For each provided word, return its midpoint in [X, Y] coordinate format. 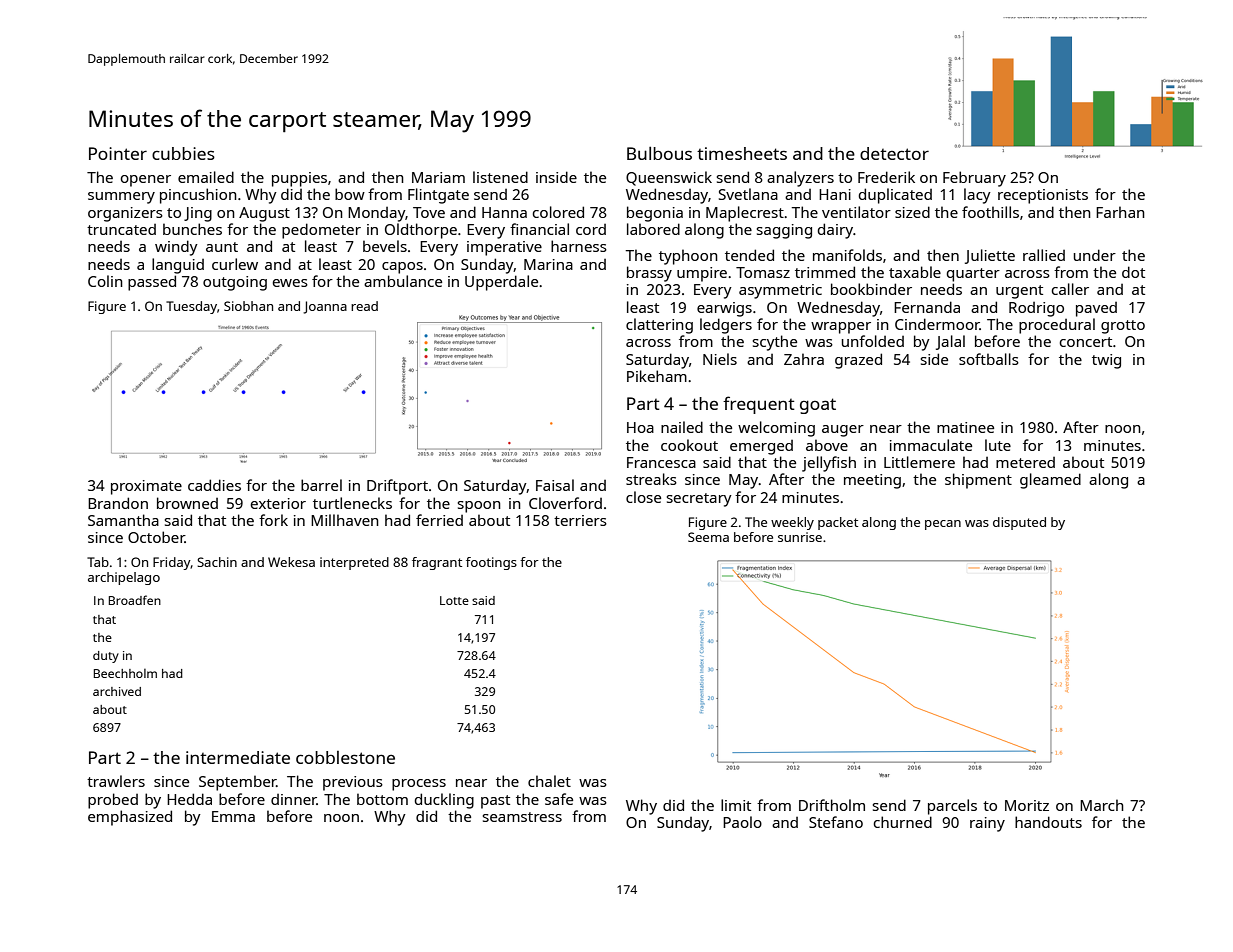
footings [491, 563]
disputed [1019, 523]
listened [500, 177]
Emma [233, 816]
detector [894, 153]
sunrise [800, 537]
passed [152, 283]
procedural [1057, 326]
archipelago [124, 578]
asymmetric [780, 291]
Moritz [1027, 805]
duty [106, 657]
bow [350, 194]
